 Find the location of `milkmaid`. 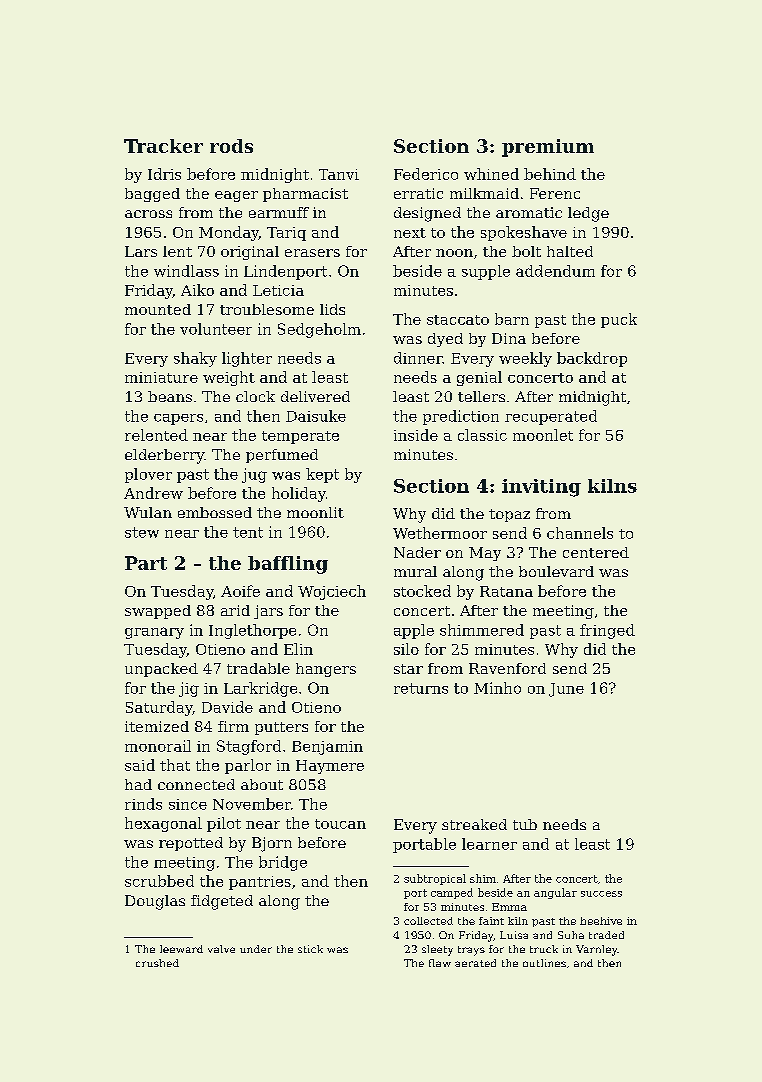

milkmaid is located at coordinates (484, 193).
